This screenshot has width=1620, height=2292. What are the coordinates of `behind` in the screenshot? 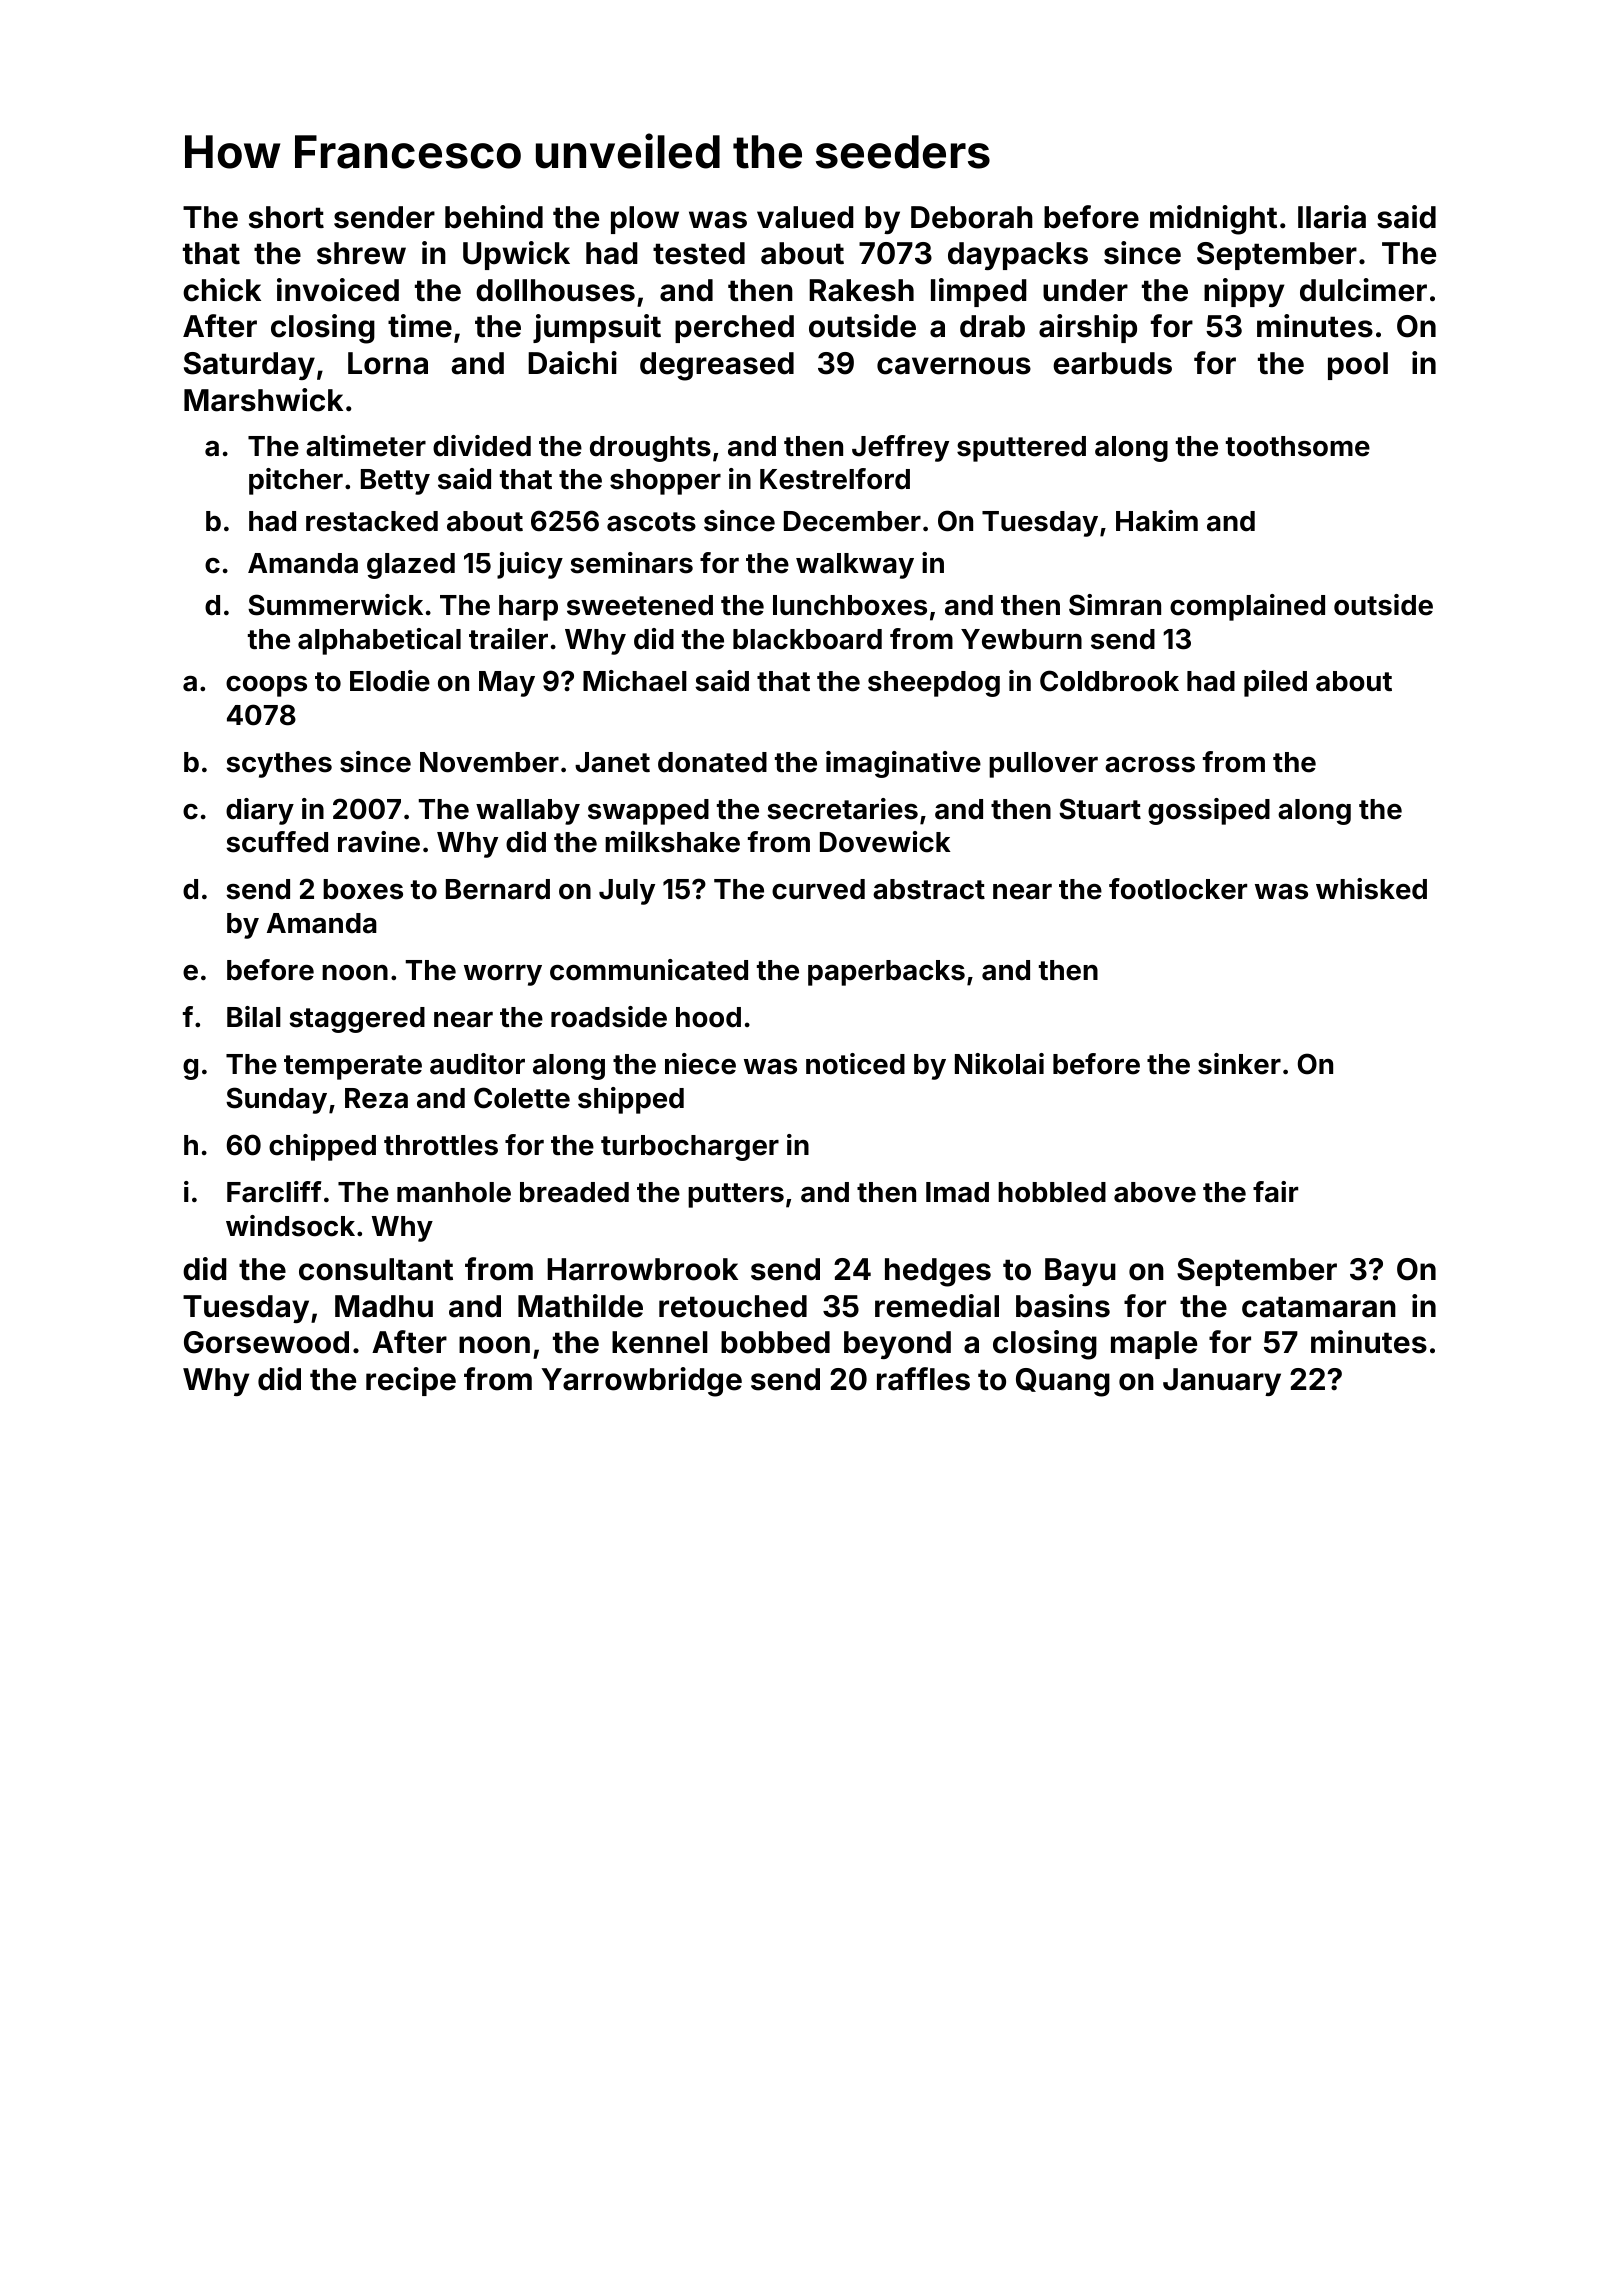 It's located at (494, 217).
